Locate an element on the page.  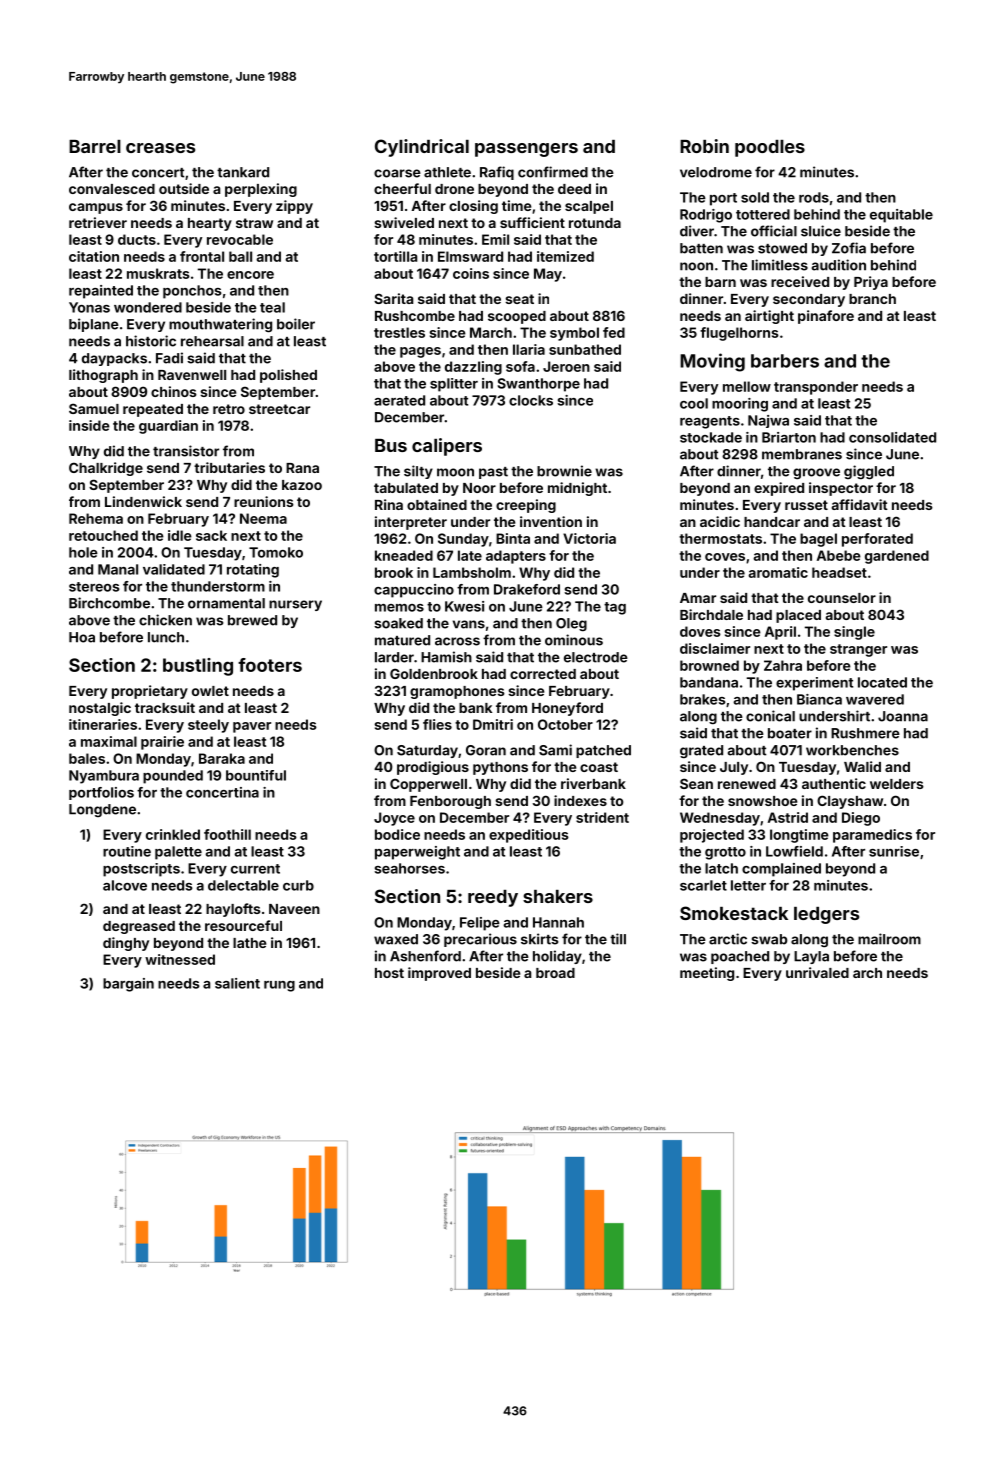
pages is located at coordinates (420, 352).
